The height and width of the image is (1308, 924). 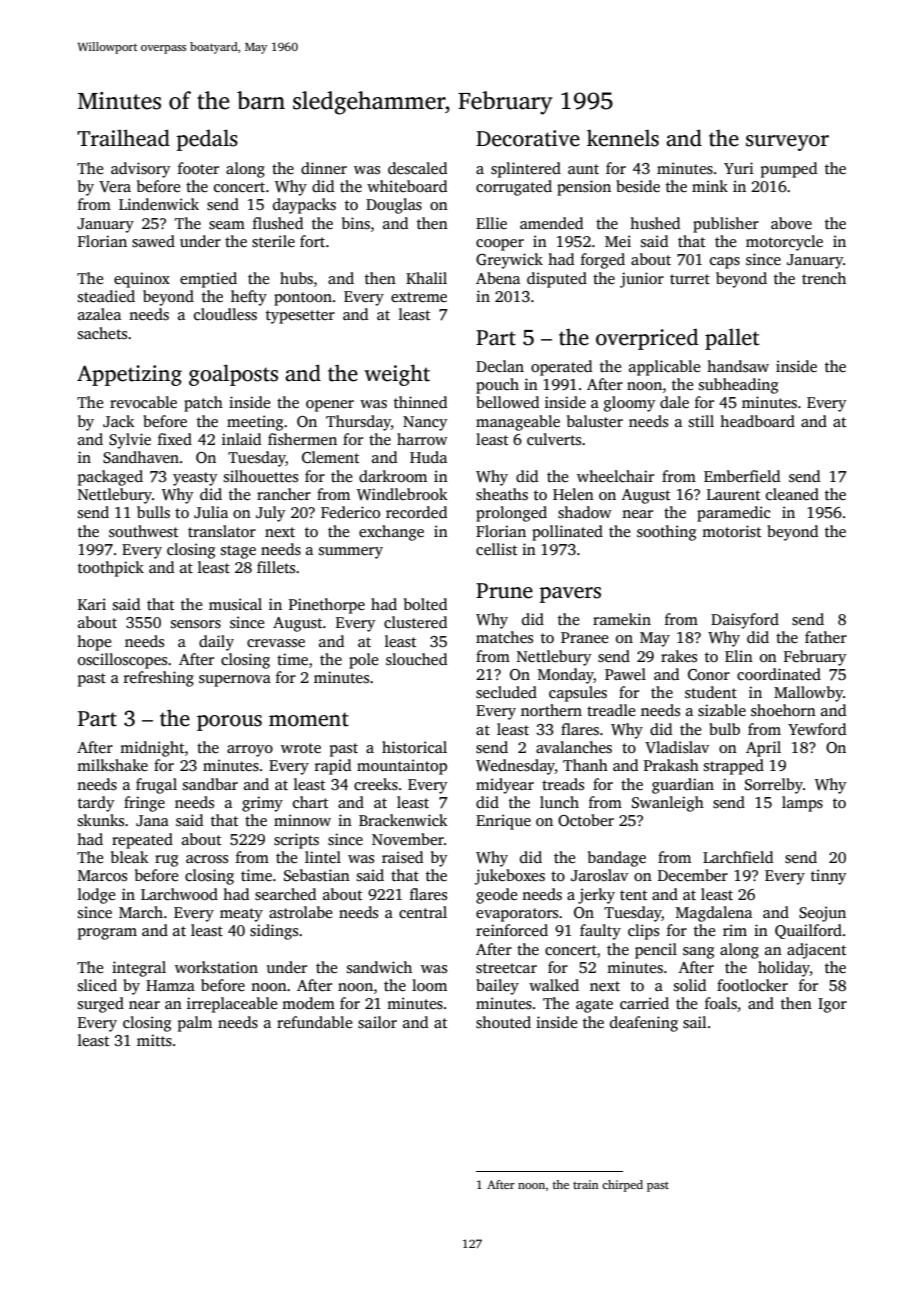 I want to click on mitts, so click(x=154, y=1040).
